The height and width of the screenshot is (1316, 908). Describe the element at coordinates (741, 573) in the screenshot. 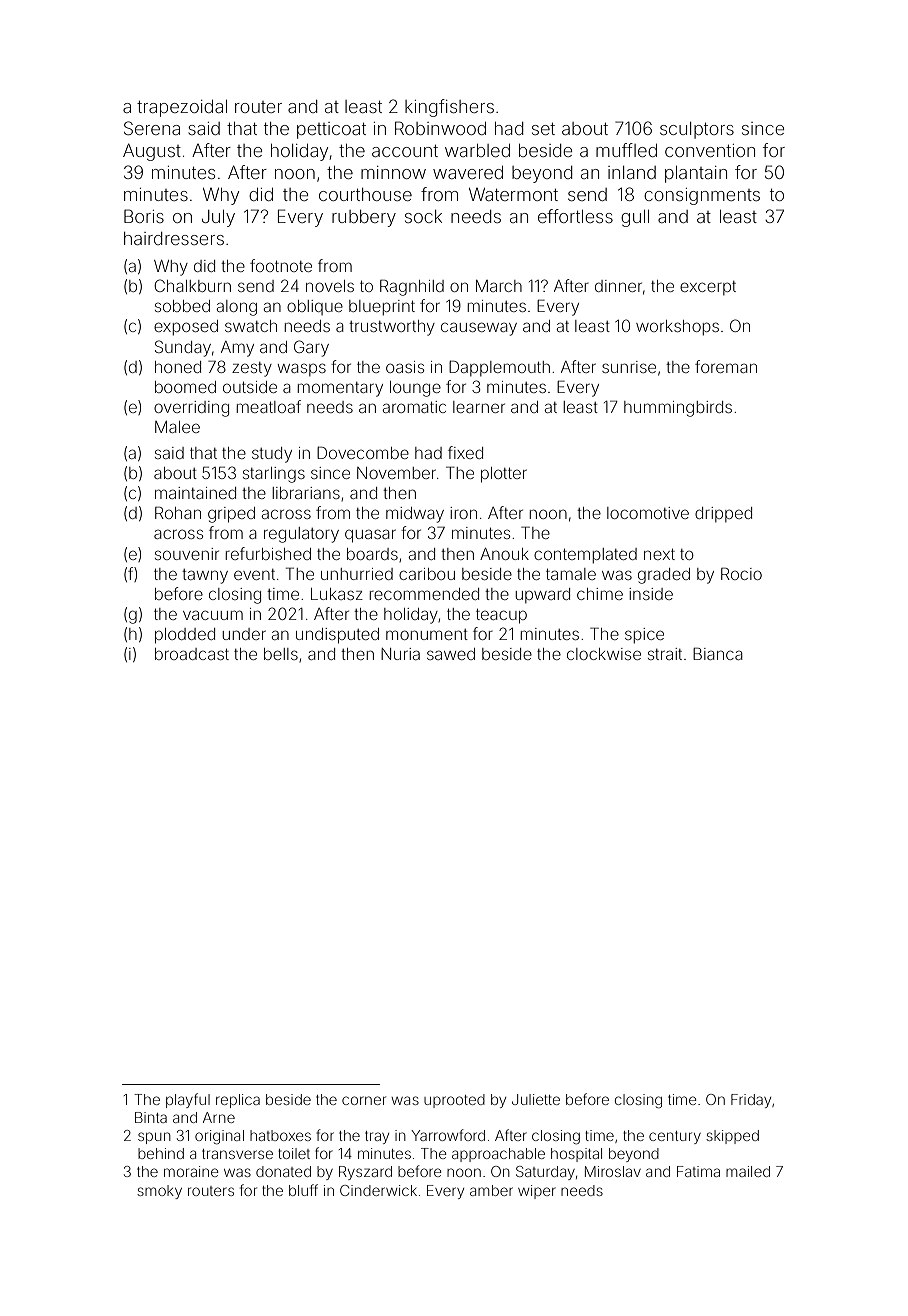

I see `Rocio` at that location.
